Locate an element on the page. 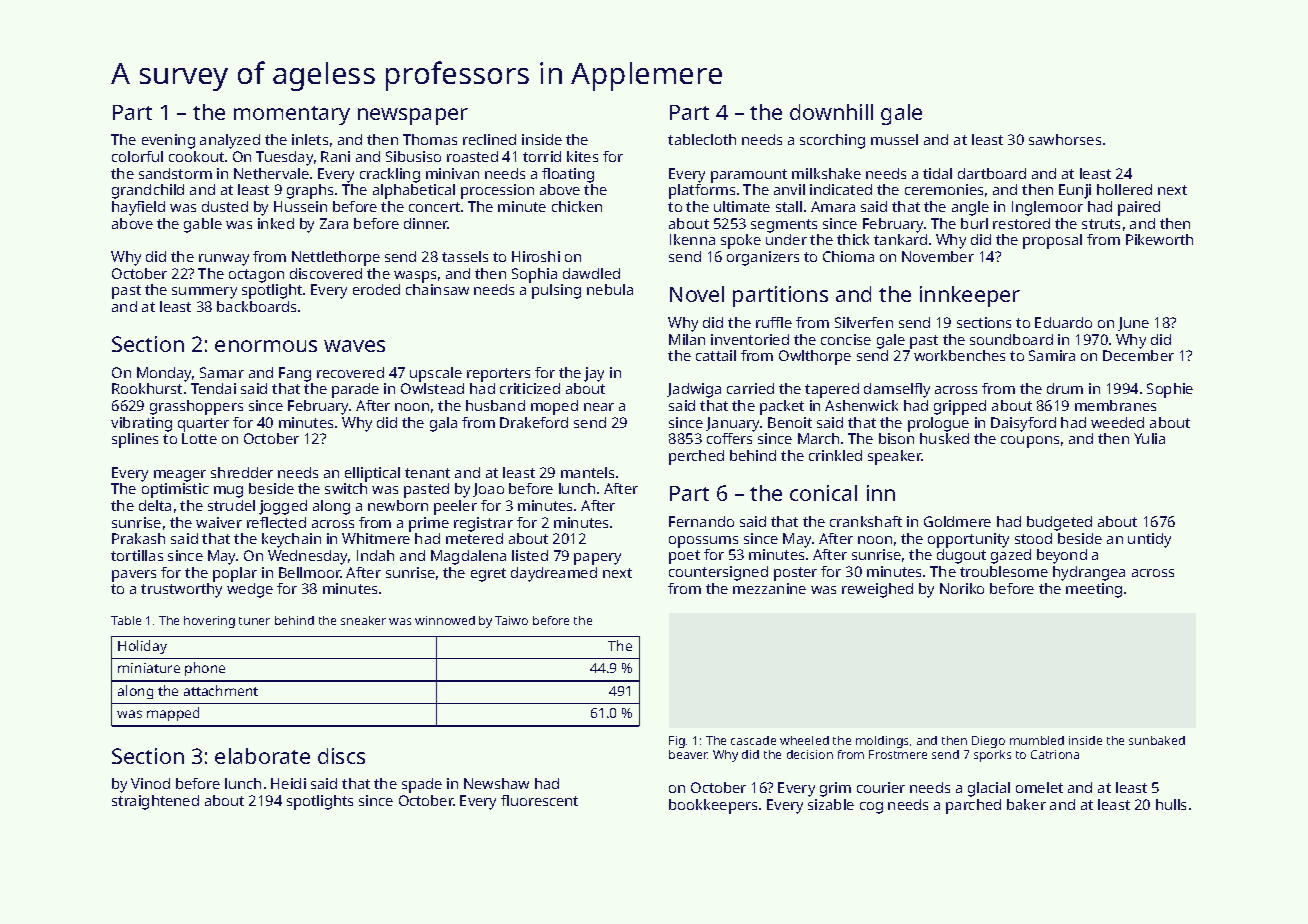  grasshoppers is located at coordinates (196, 407).
